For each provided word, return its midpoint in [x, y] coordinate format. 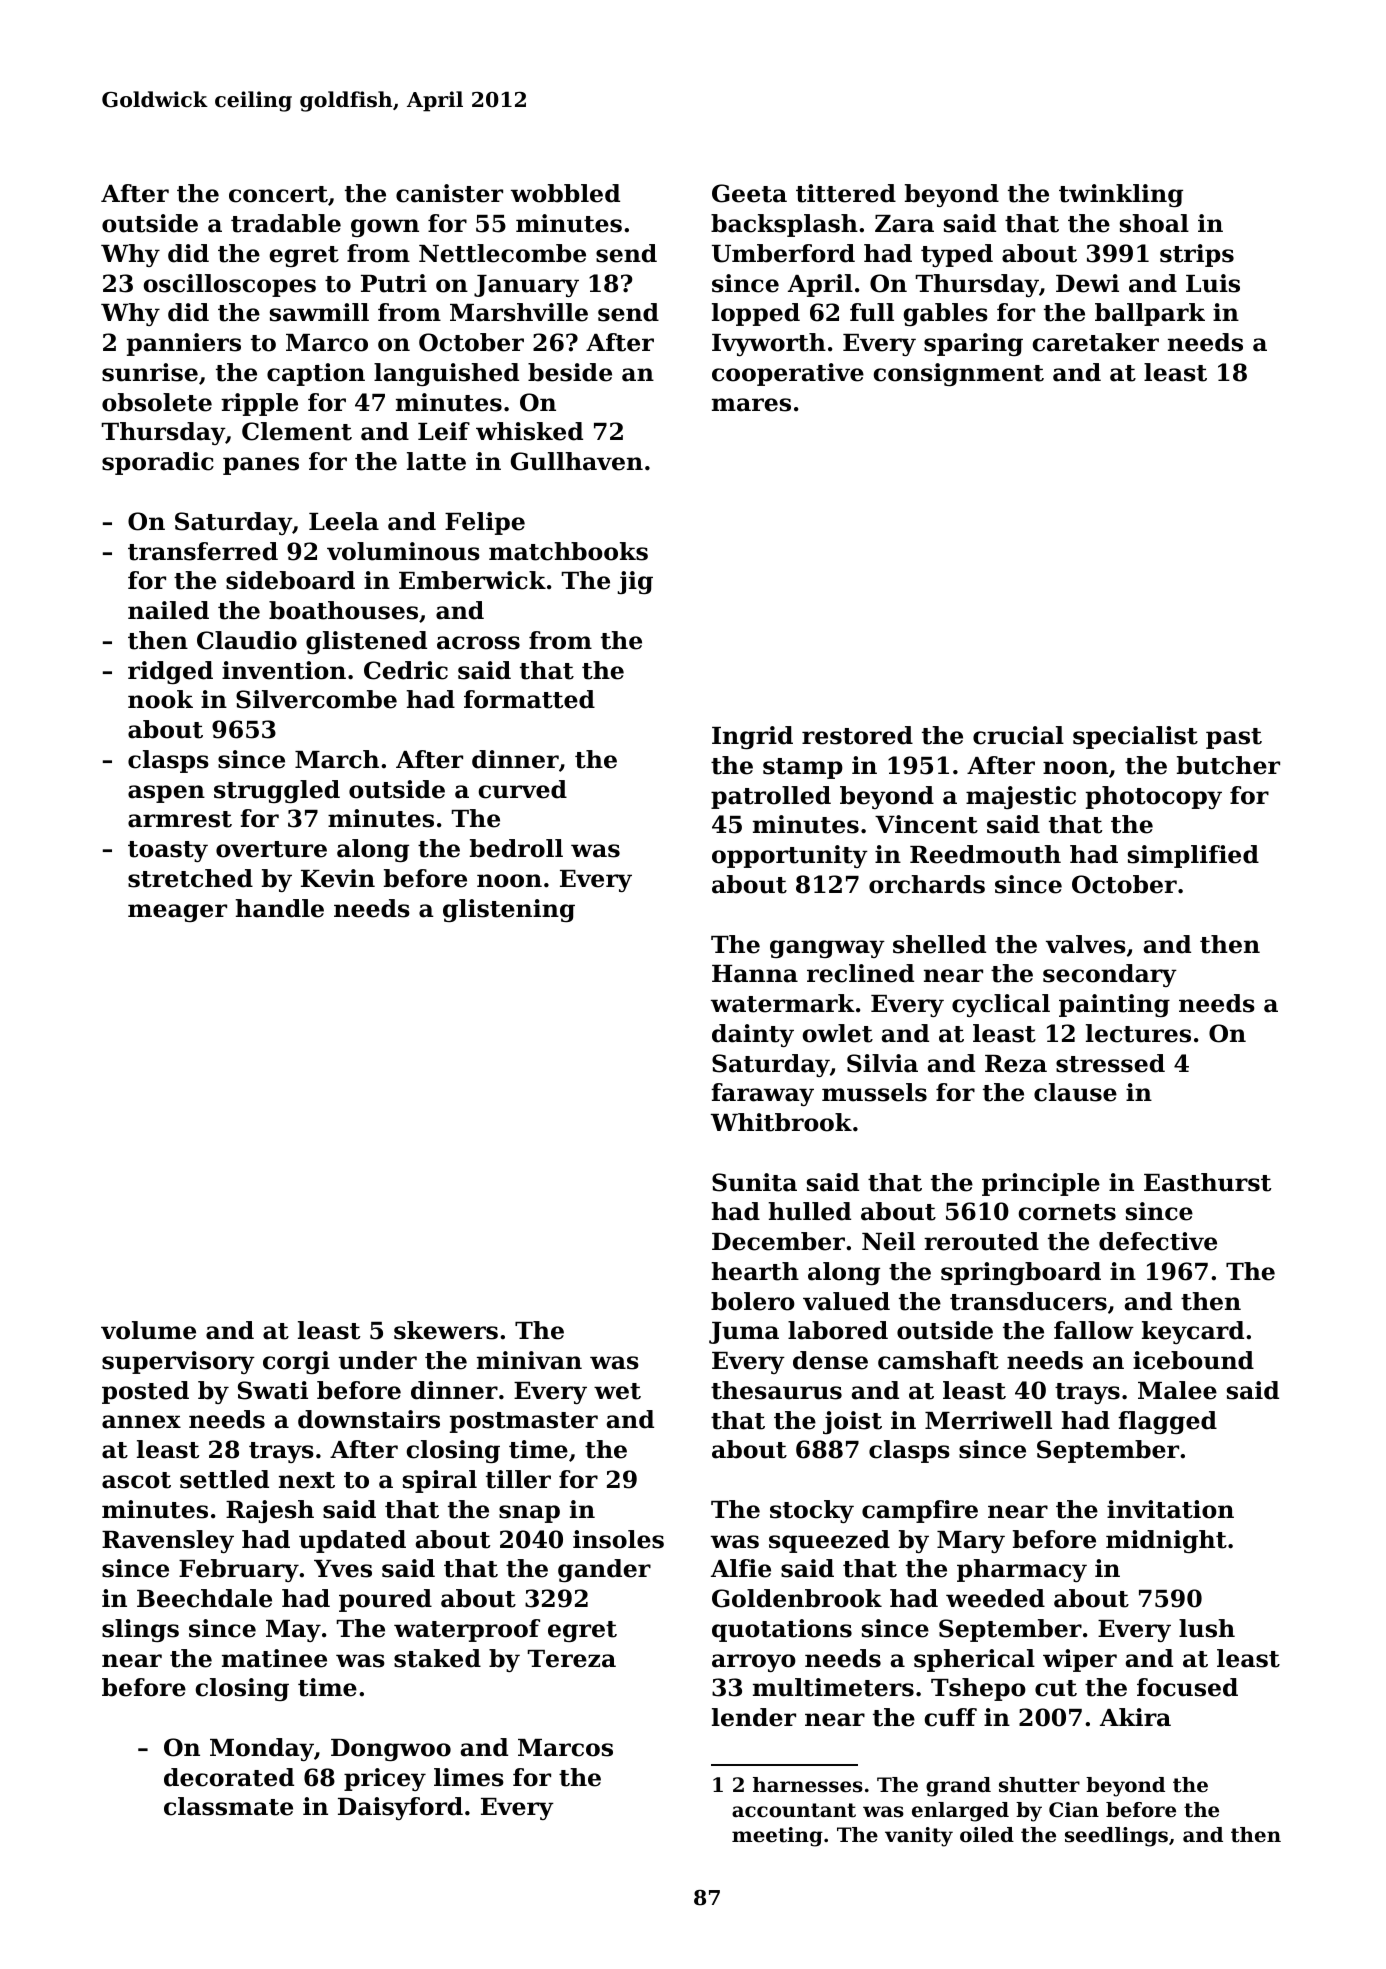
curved [522, 789]
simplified [1193, 856]
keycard [1193, 1332]
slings [140, 1630]
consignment [958, 374]
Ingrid [752, 737]
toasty [168, 851]
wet [617, 1391]
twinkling [1121, 195]
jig [635, 582]
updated [352, 1541]
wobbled [565, 193]
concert [278, 194]
